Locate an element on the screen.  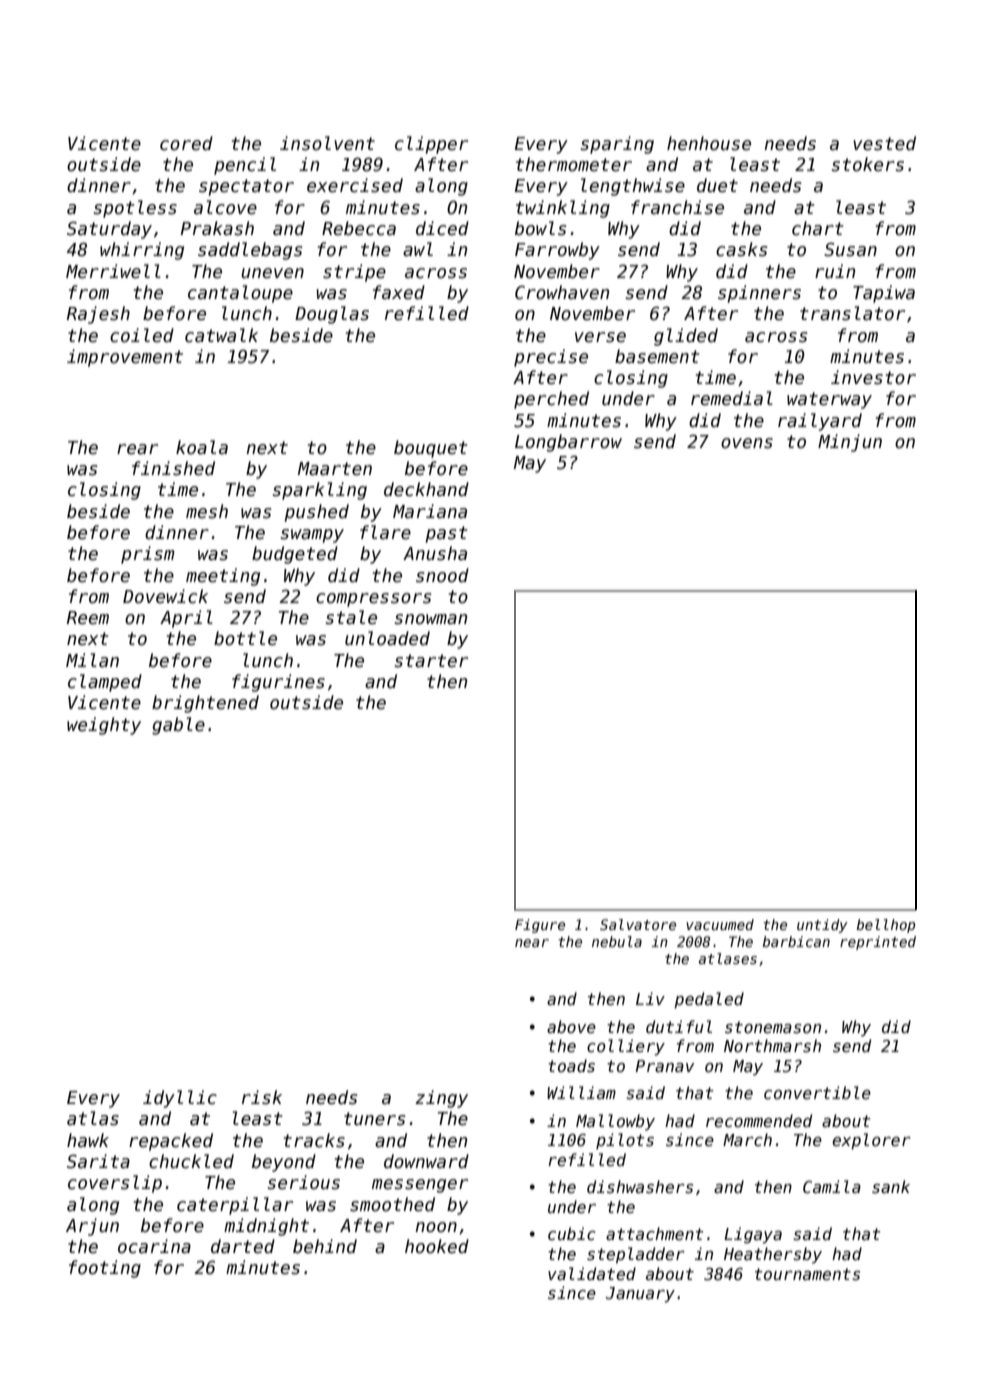
convertible is located at coordinates (817, 1092).
